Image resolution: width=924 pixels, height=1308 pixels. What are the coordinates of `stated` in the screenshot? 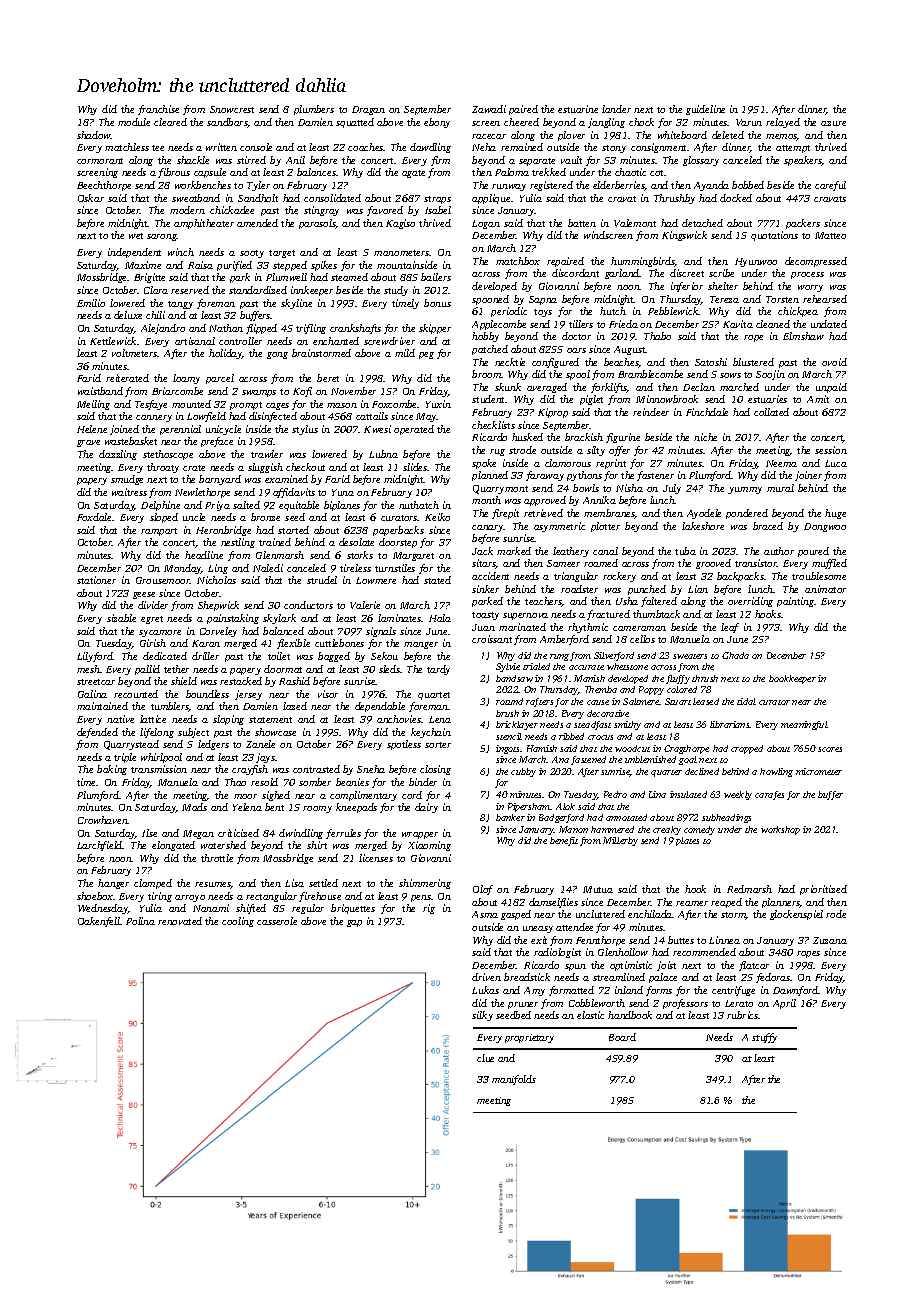 It's located at (437, 580).
